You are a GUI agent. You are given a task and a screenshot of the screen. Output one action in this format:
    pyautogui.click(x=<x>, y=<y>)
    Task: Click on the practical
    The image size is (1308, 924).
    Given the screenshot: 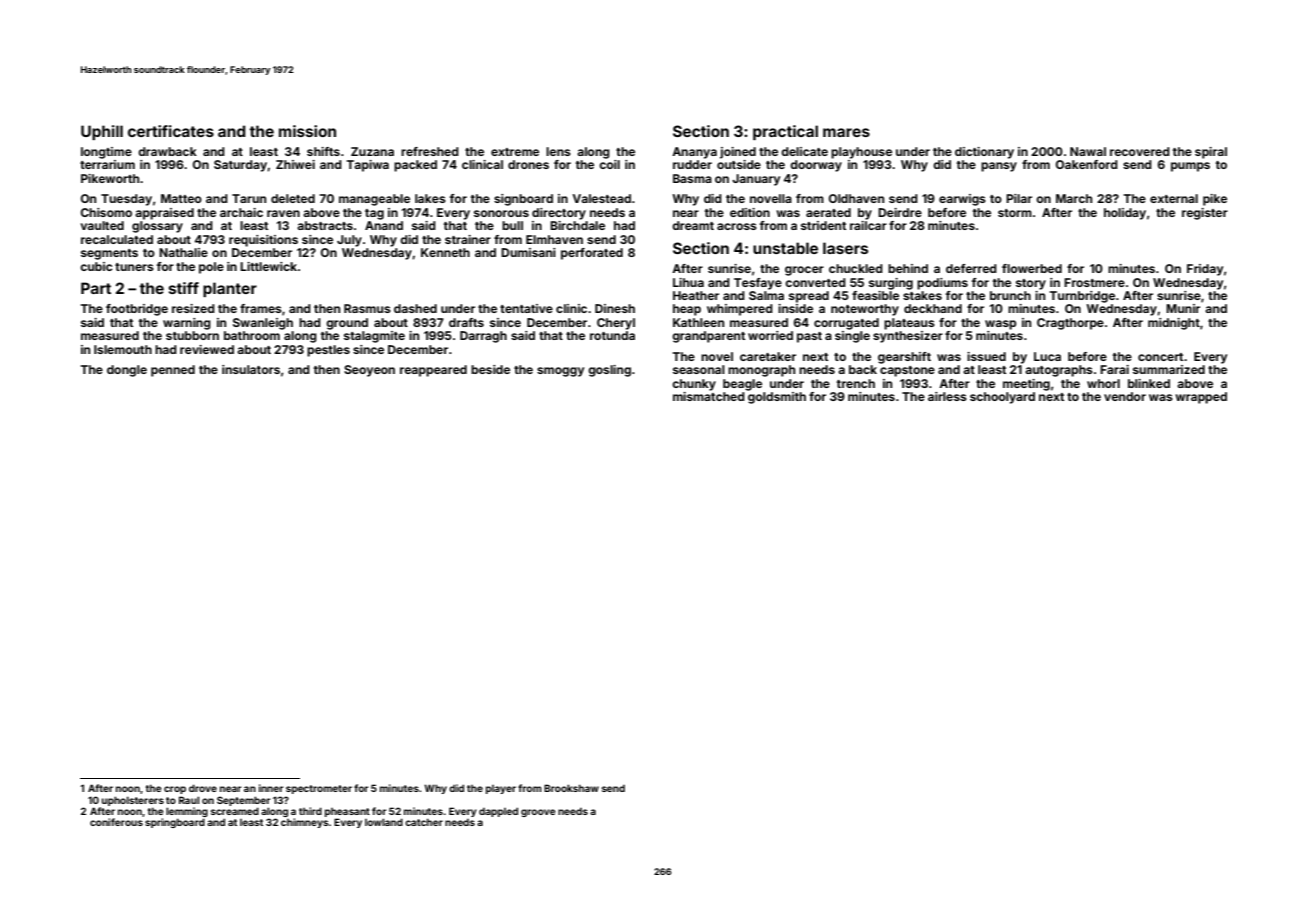 What is the action you would take?
    pyautogui.click(x=785, y=132)
